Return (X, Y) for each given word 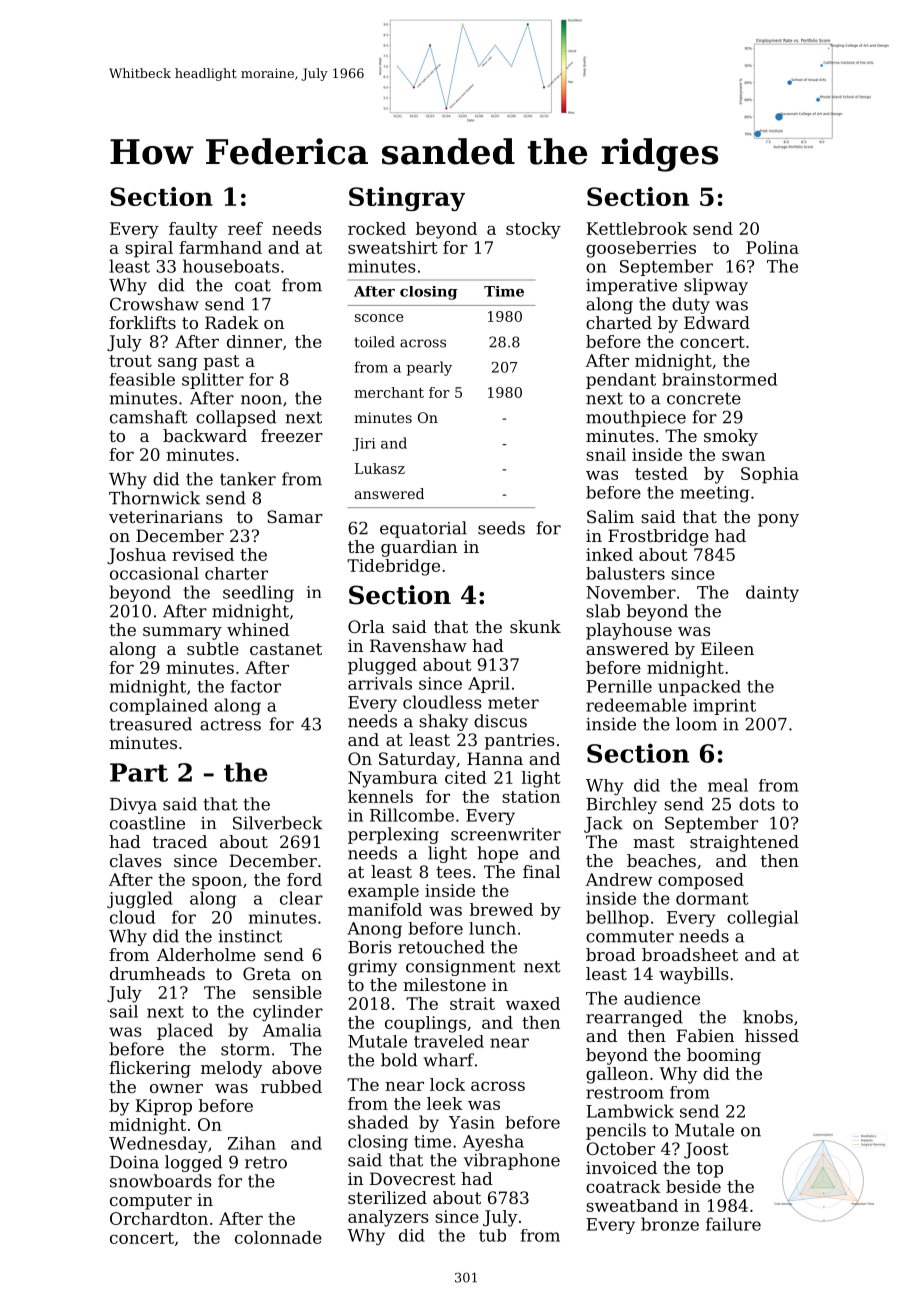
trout (130, 361)
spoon (217, 883)
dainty (772, 593)
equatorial (423, 529)
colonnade (278, 1237)
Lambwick (630, 1111)
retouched (441, 947)
